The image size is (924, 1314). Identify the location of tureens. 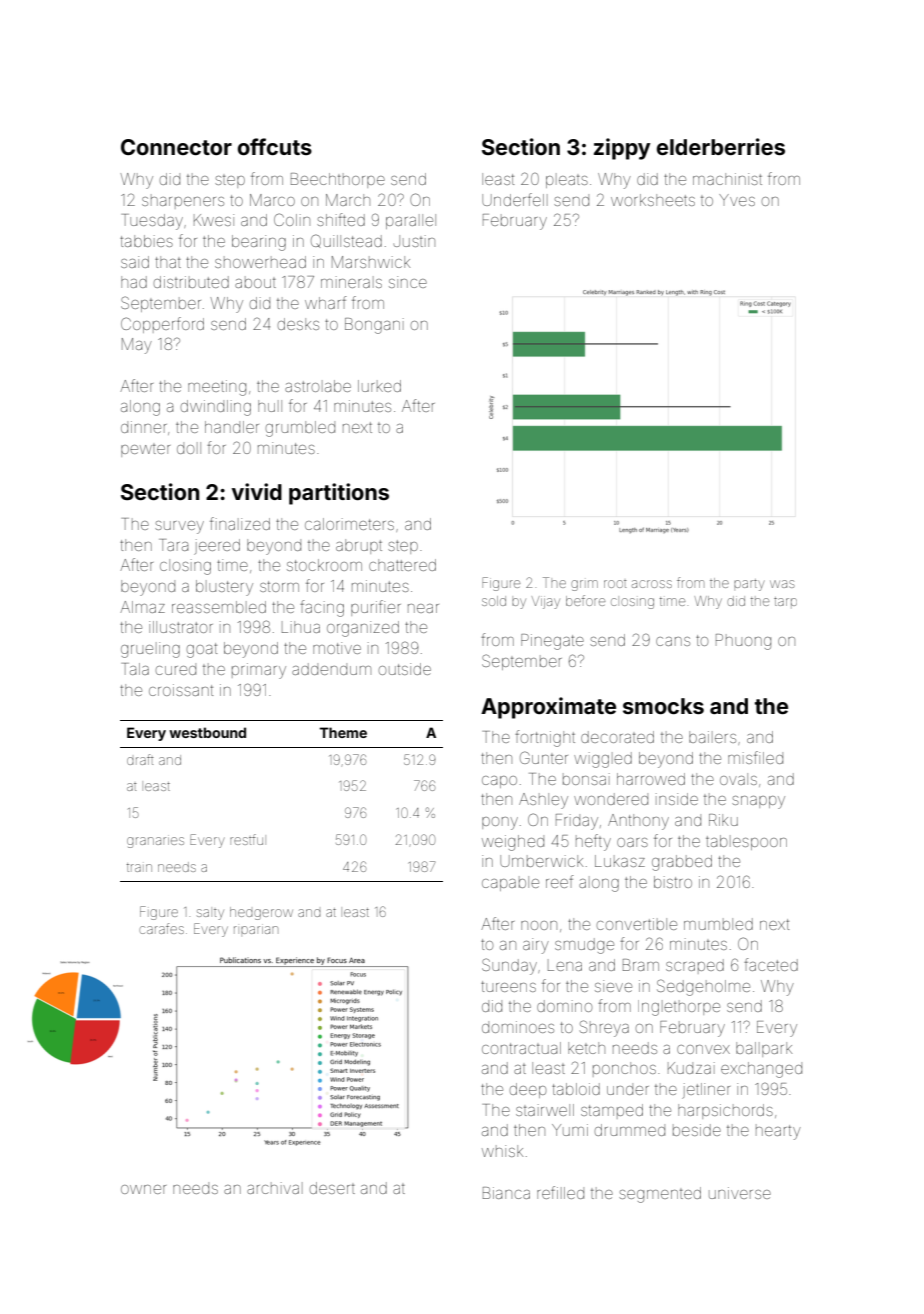
(508, 986).
